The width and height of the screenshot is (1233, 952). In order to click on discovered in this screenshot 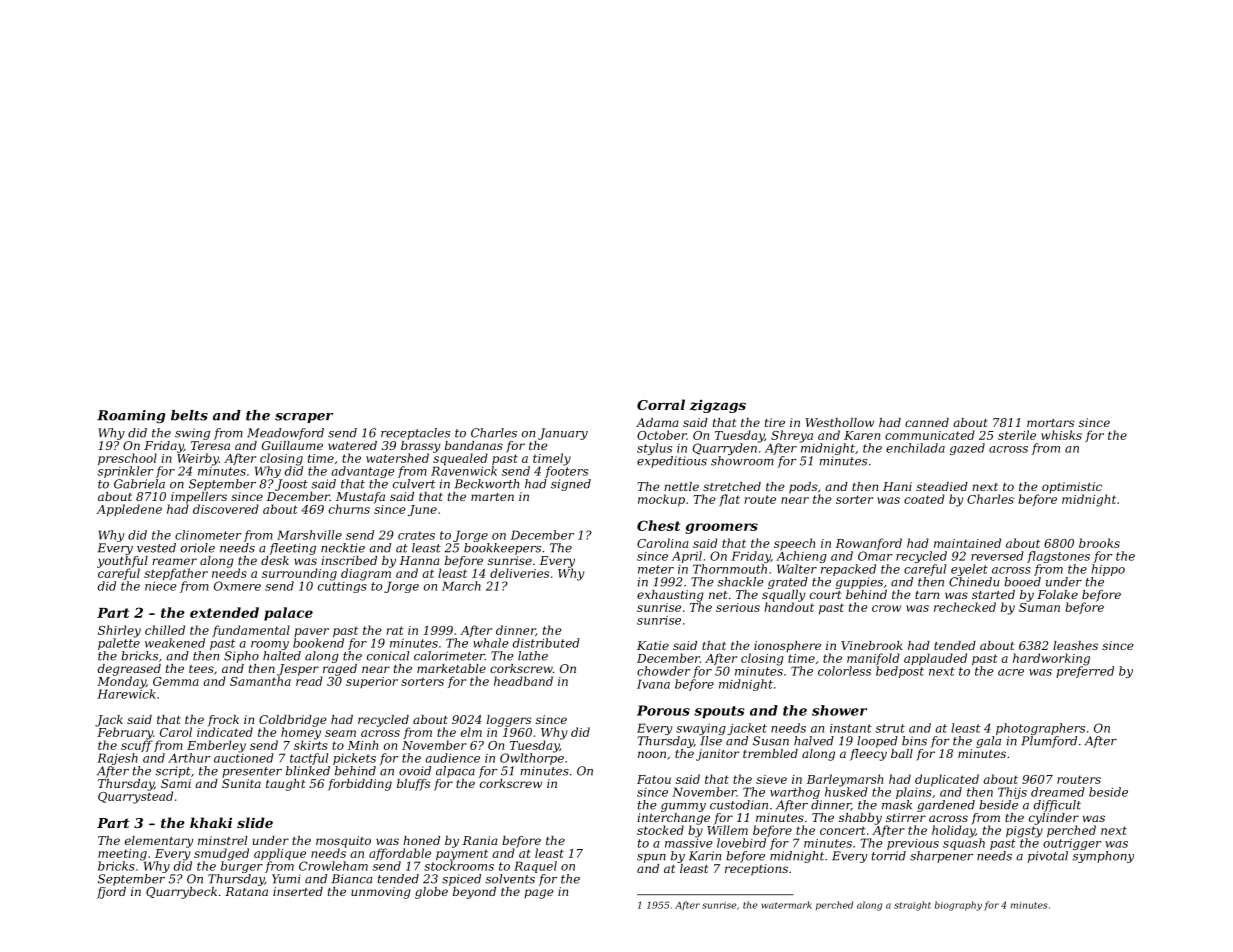, I will do `click(226, 509)`.
